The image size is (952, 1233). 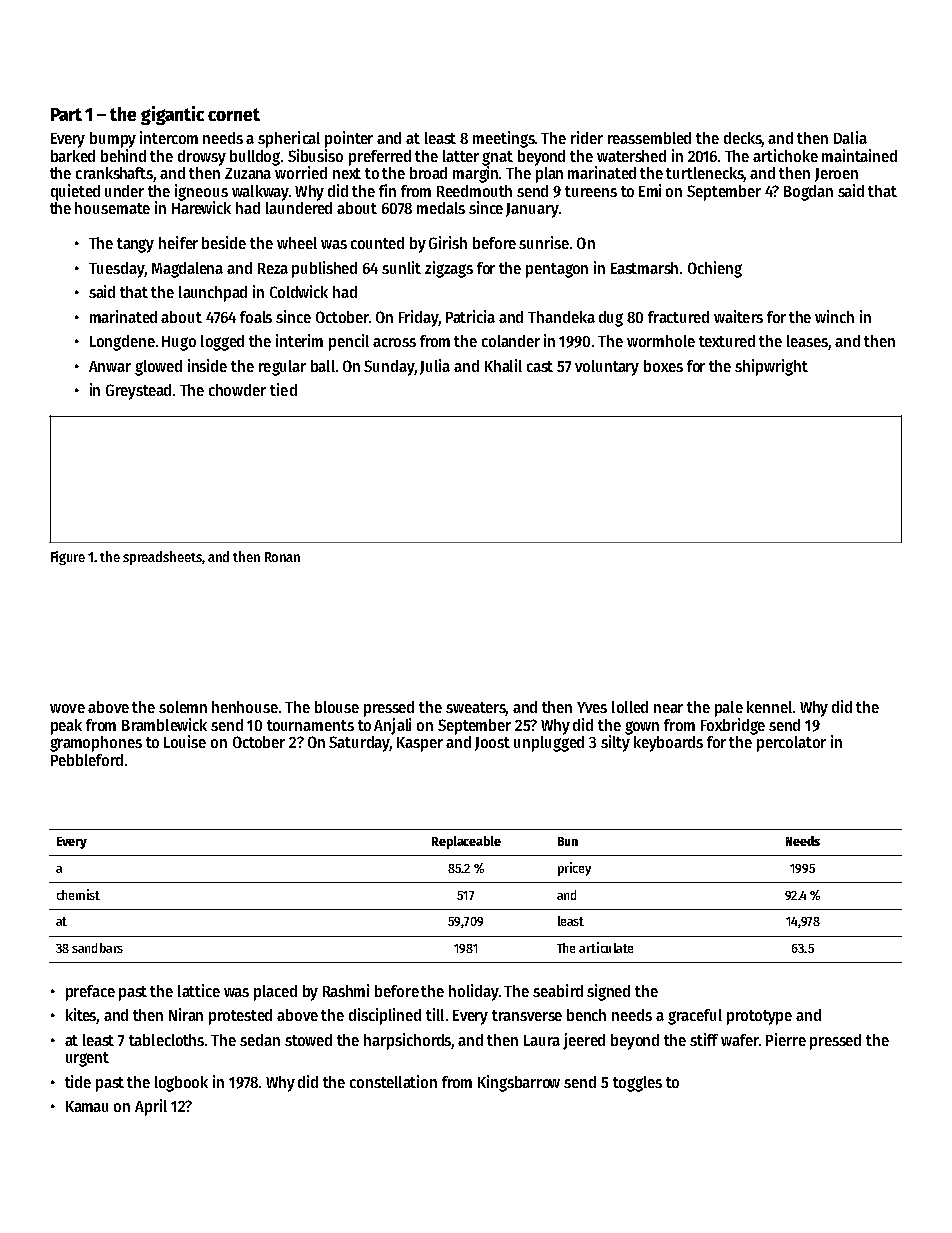 I want to click on Kamau, so click(x=87, y=1106).
